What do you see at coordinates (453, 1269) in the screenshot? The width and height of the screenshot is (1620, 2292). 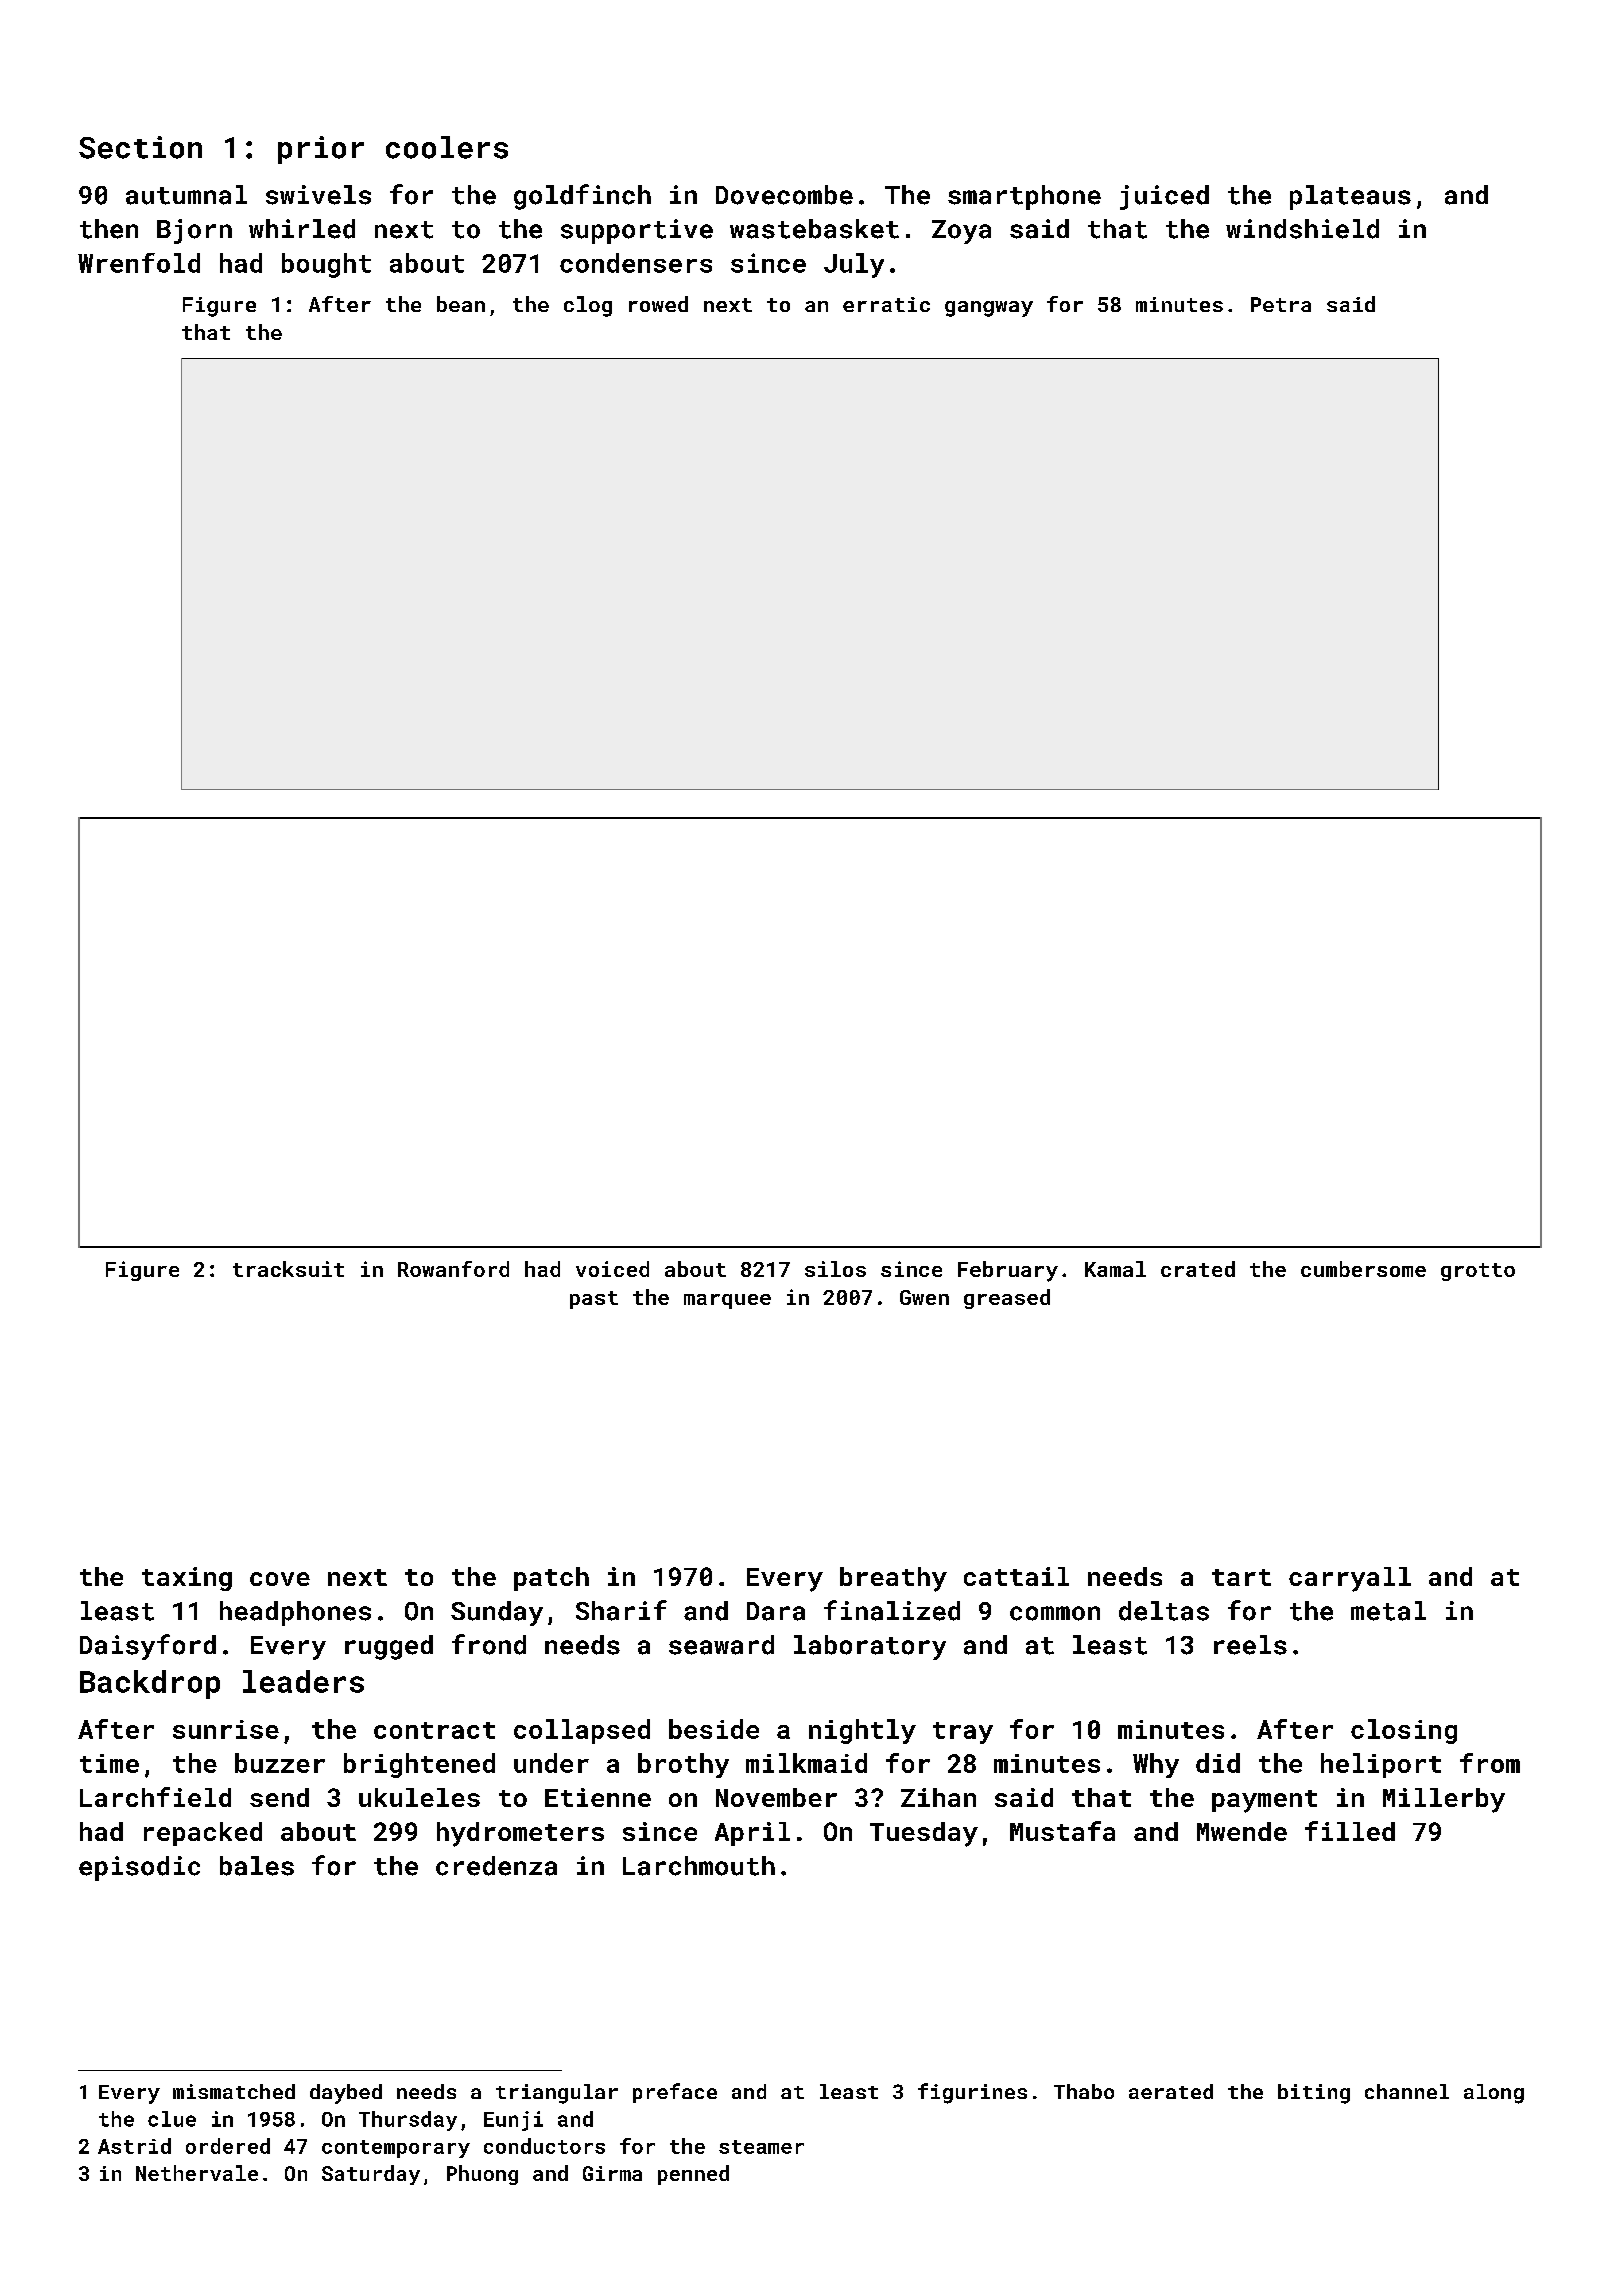 I see `Rowanford` at bounding box center [453, 1269].
